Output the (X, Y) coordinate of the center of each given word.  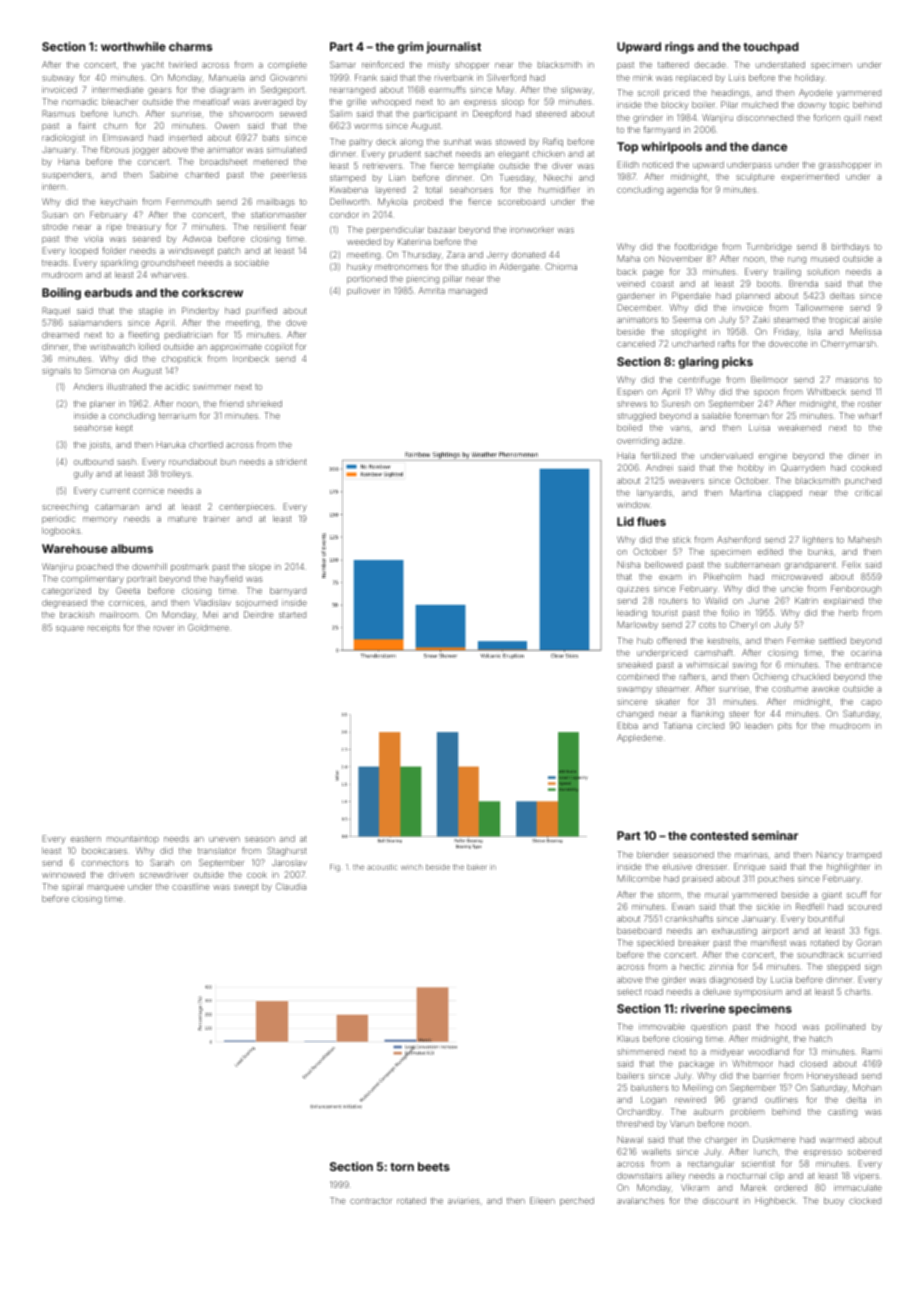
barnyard (288, 591)
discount (720, 1201)
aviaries (464, 1200)
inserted (185, 137)
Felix (851, 564)
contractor (371, 1201)
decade (710, 64)
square (70, 629)
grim (410, 48)
